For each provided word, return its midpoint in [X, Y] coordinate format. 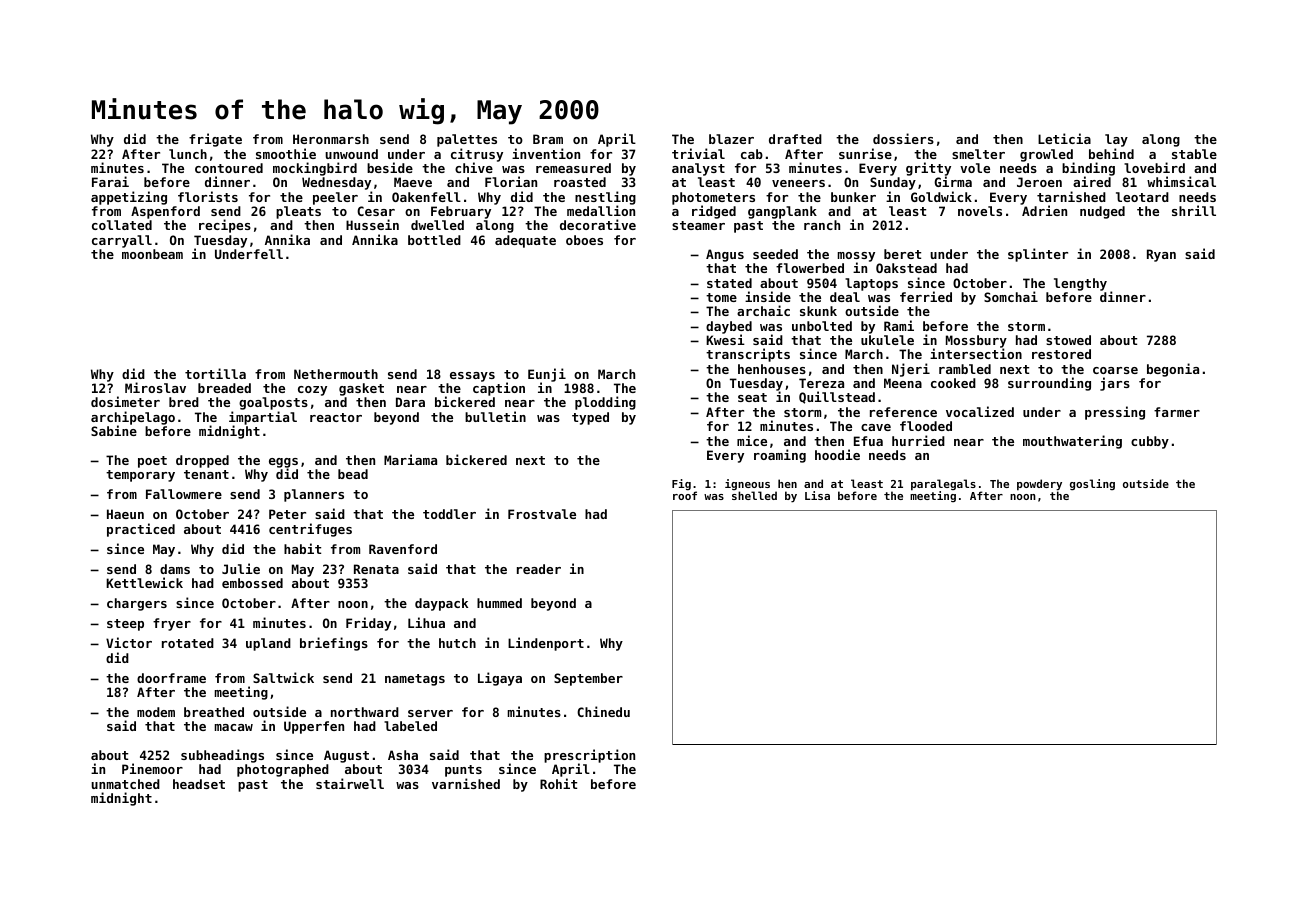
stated [729, 283]
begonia [1173, 370]
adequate [525, 241]
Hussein [372, 224]
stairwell [350, 783]
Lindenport [546, 644]
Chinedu [603, 711]
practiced [141, 530]
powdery [1039, 485]
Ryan [1161, 255]
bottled [434, 240]
